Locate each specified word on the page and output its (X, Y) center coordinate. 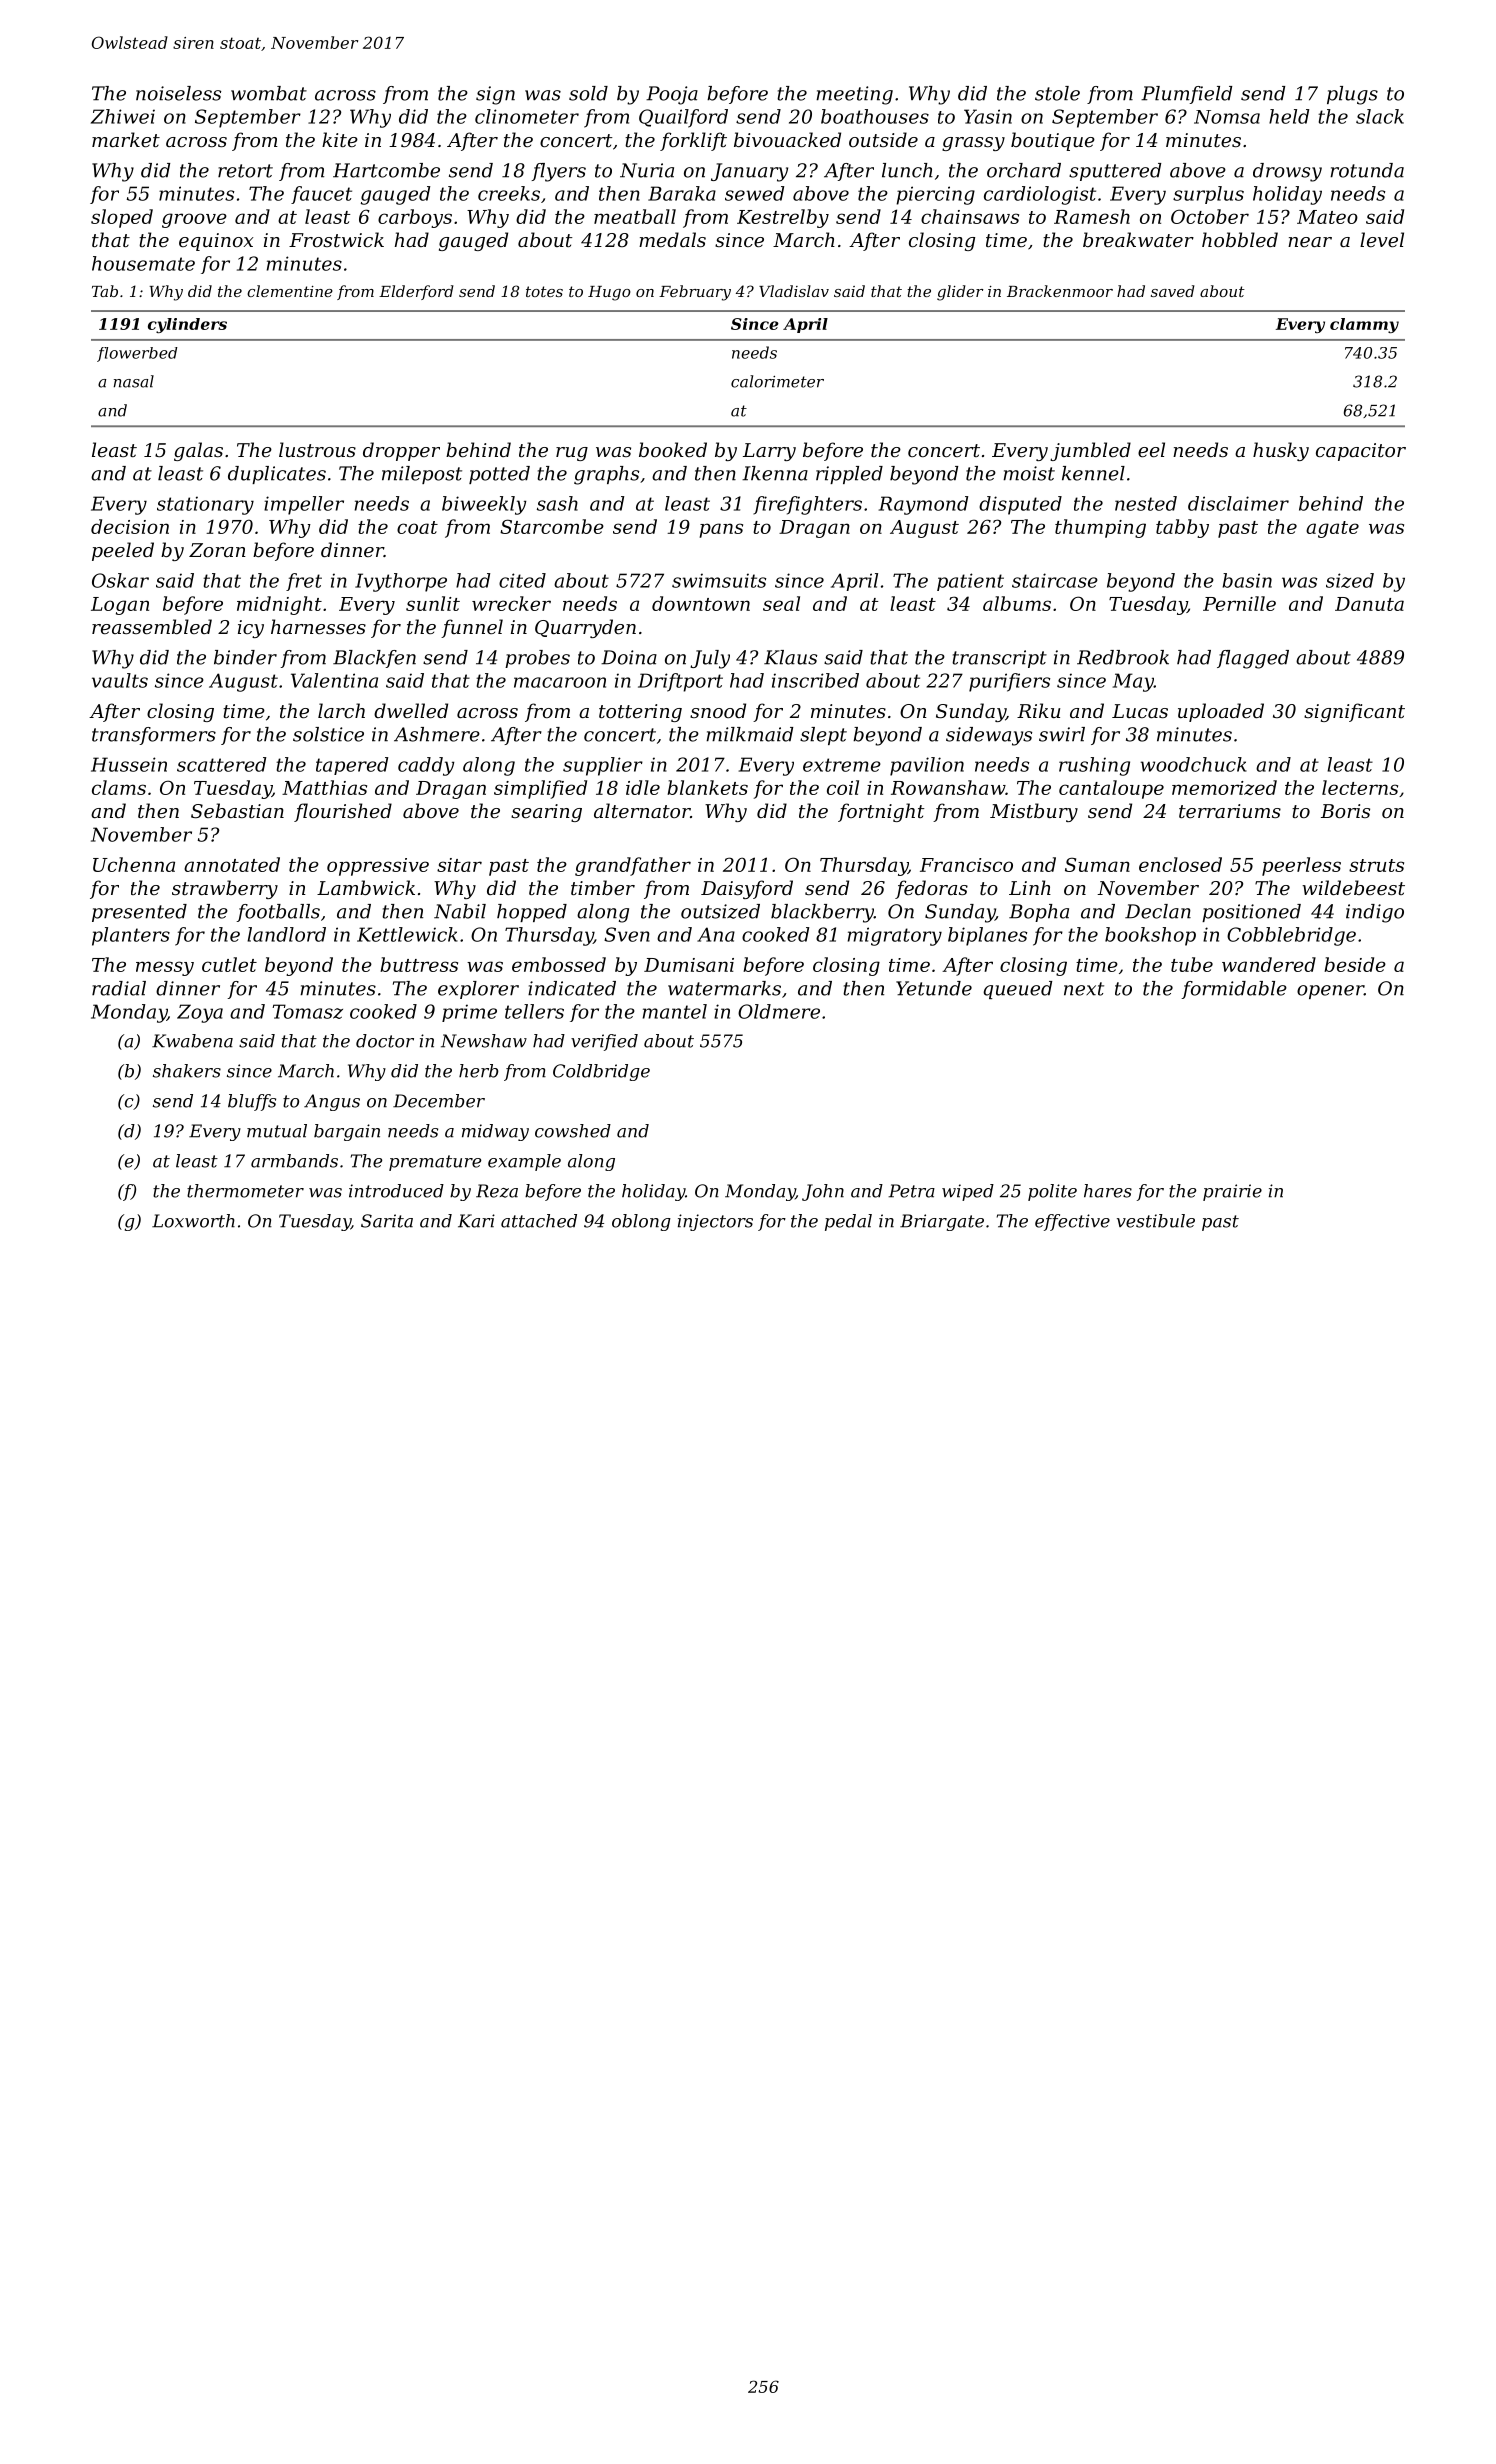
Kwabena (192, 1041)
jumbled (1090, 451)
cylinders (187, 325)
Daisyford (747, 889)
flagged (1253, 659)
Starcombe (552, 526)
